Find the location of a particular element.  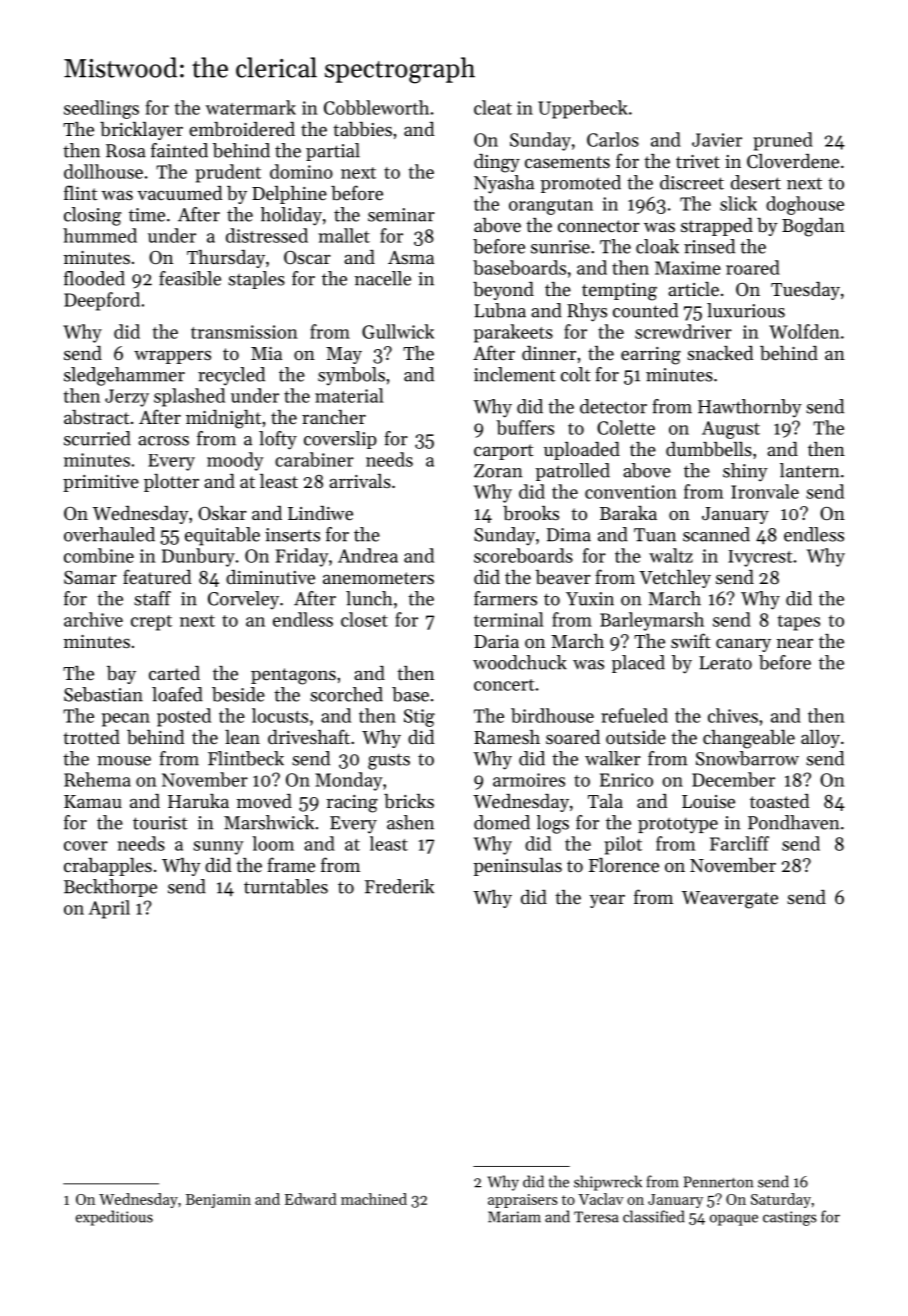

flooded is located at coordinates (94, 278).
